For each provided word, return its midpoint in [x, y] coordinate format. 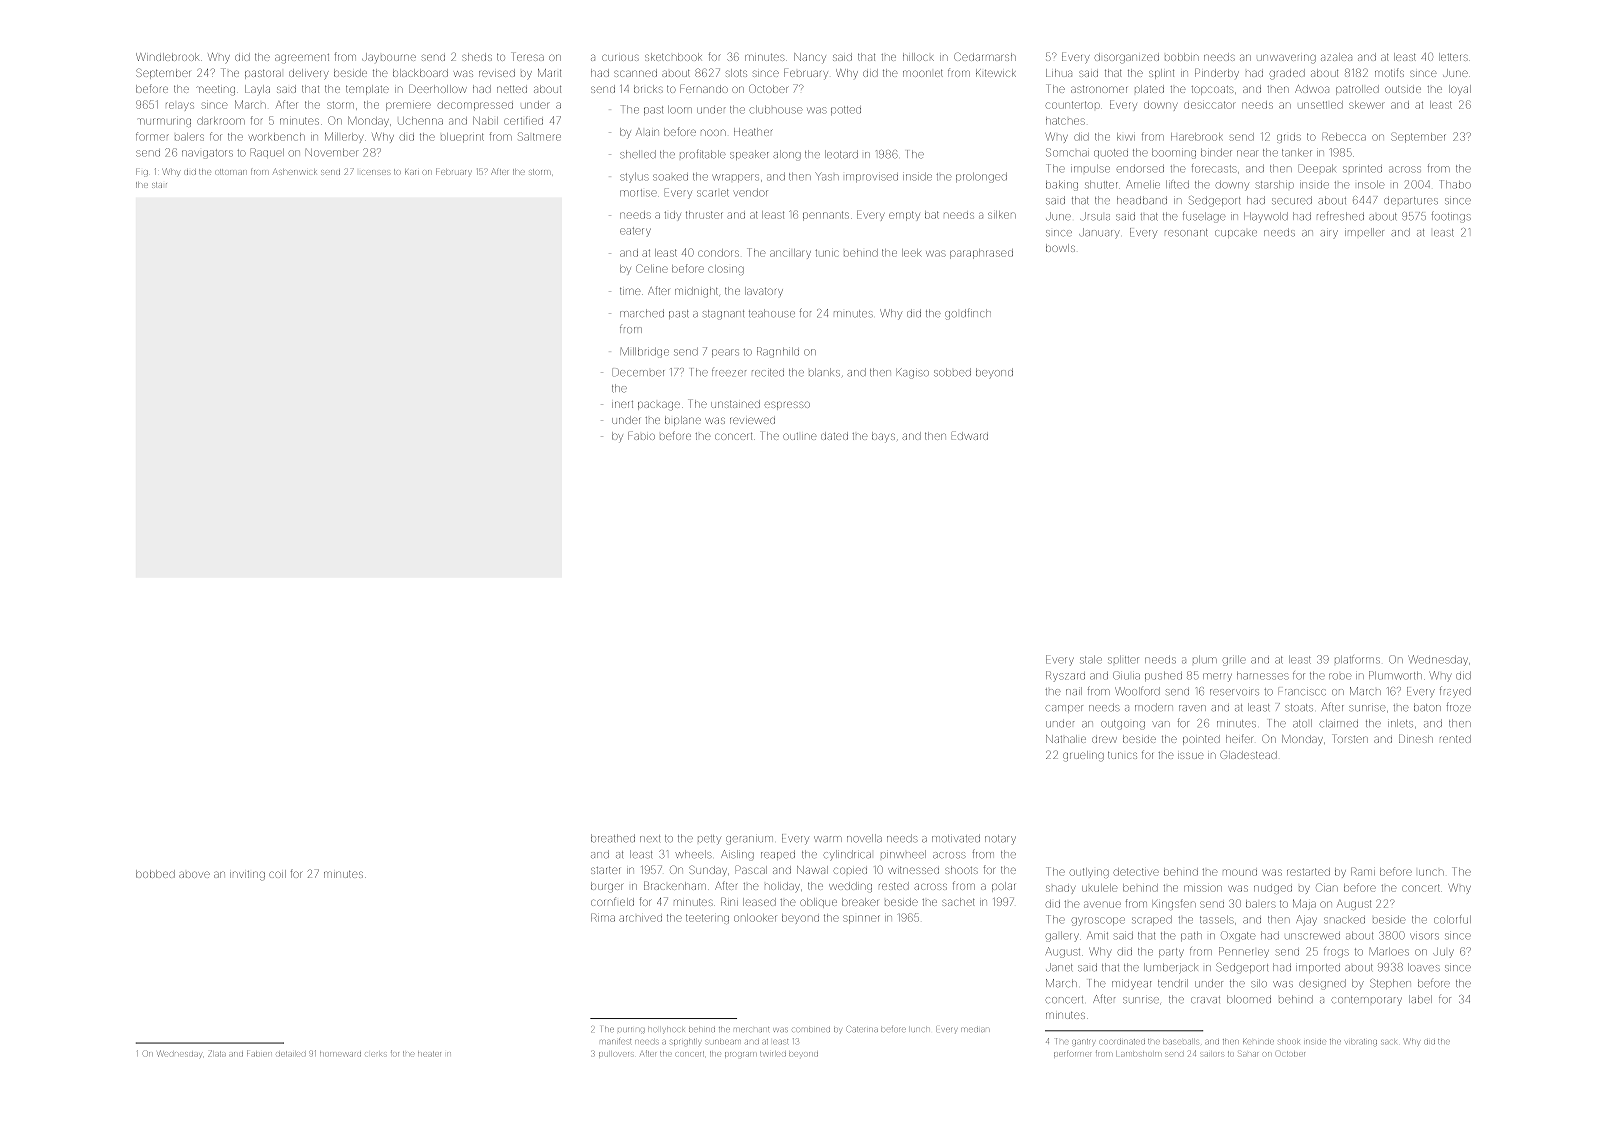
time [630, 291]
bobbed [155, 874]
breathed [613, 838]
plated [1149, 89]
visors [1424, 936]
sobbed [952, 372]
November [332, 153]
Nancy [810, 58]
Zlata [217, 1053]
